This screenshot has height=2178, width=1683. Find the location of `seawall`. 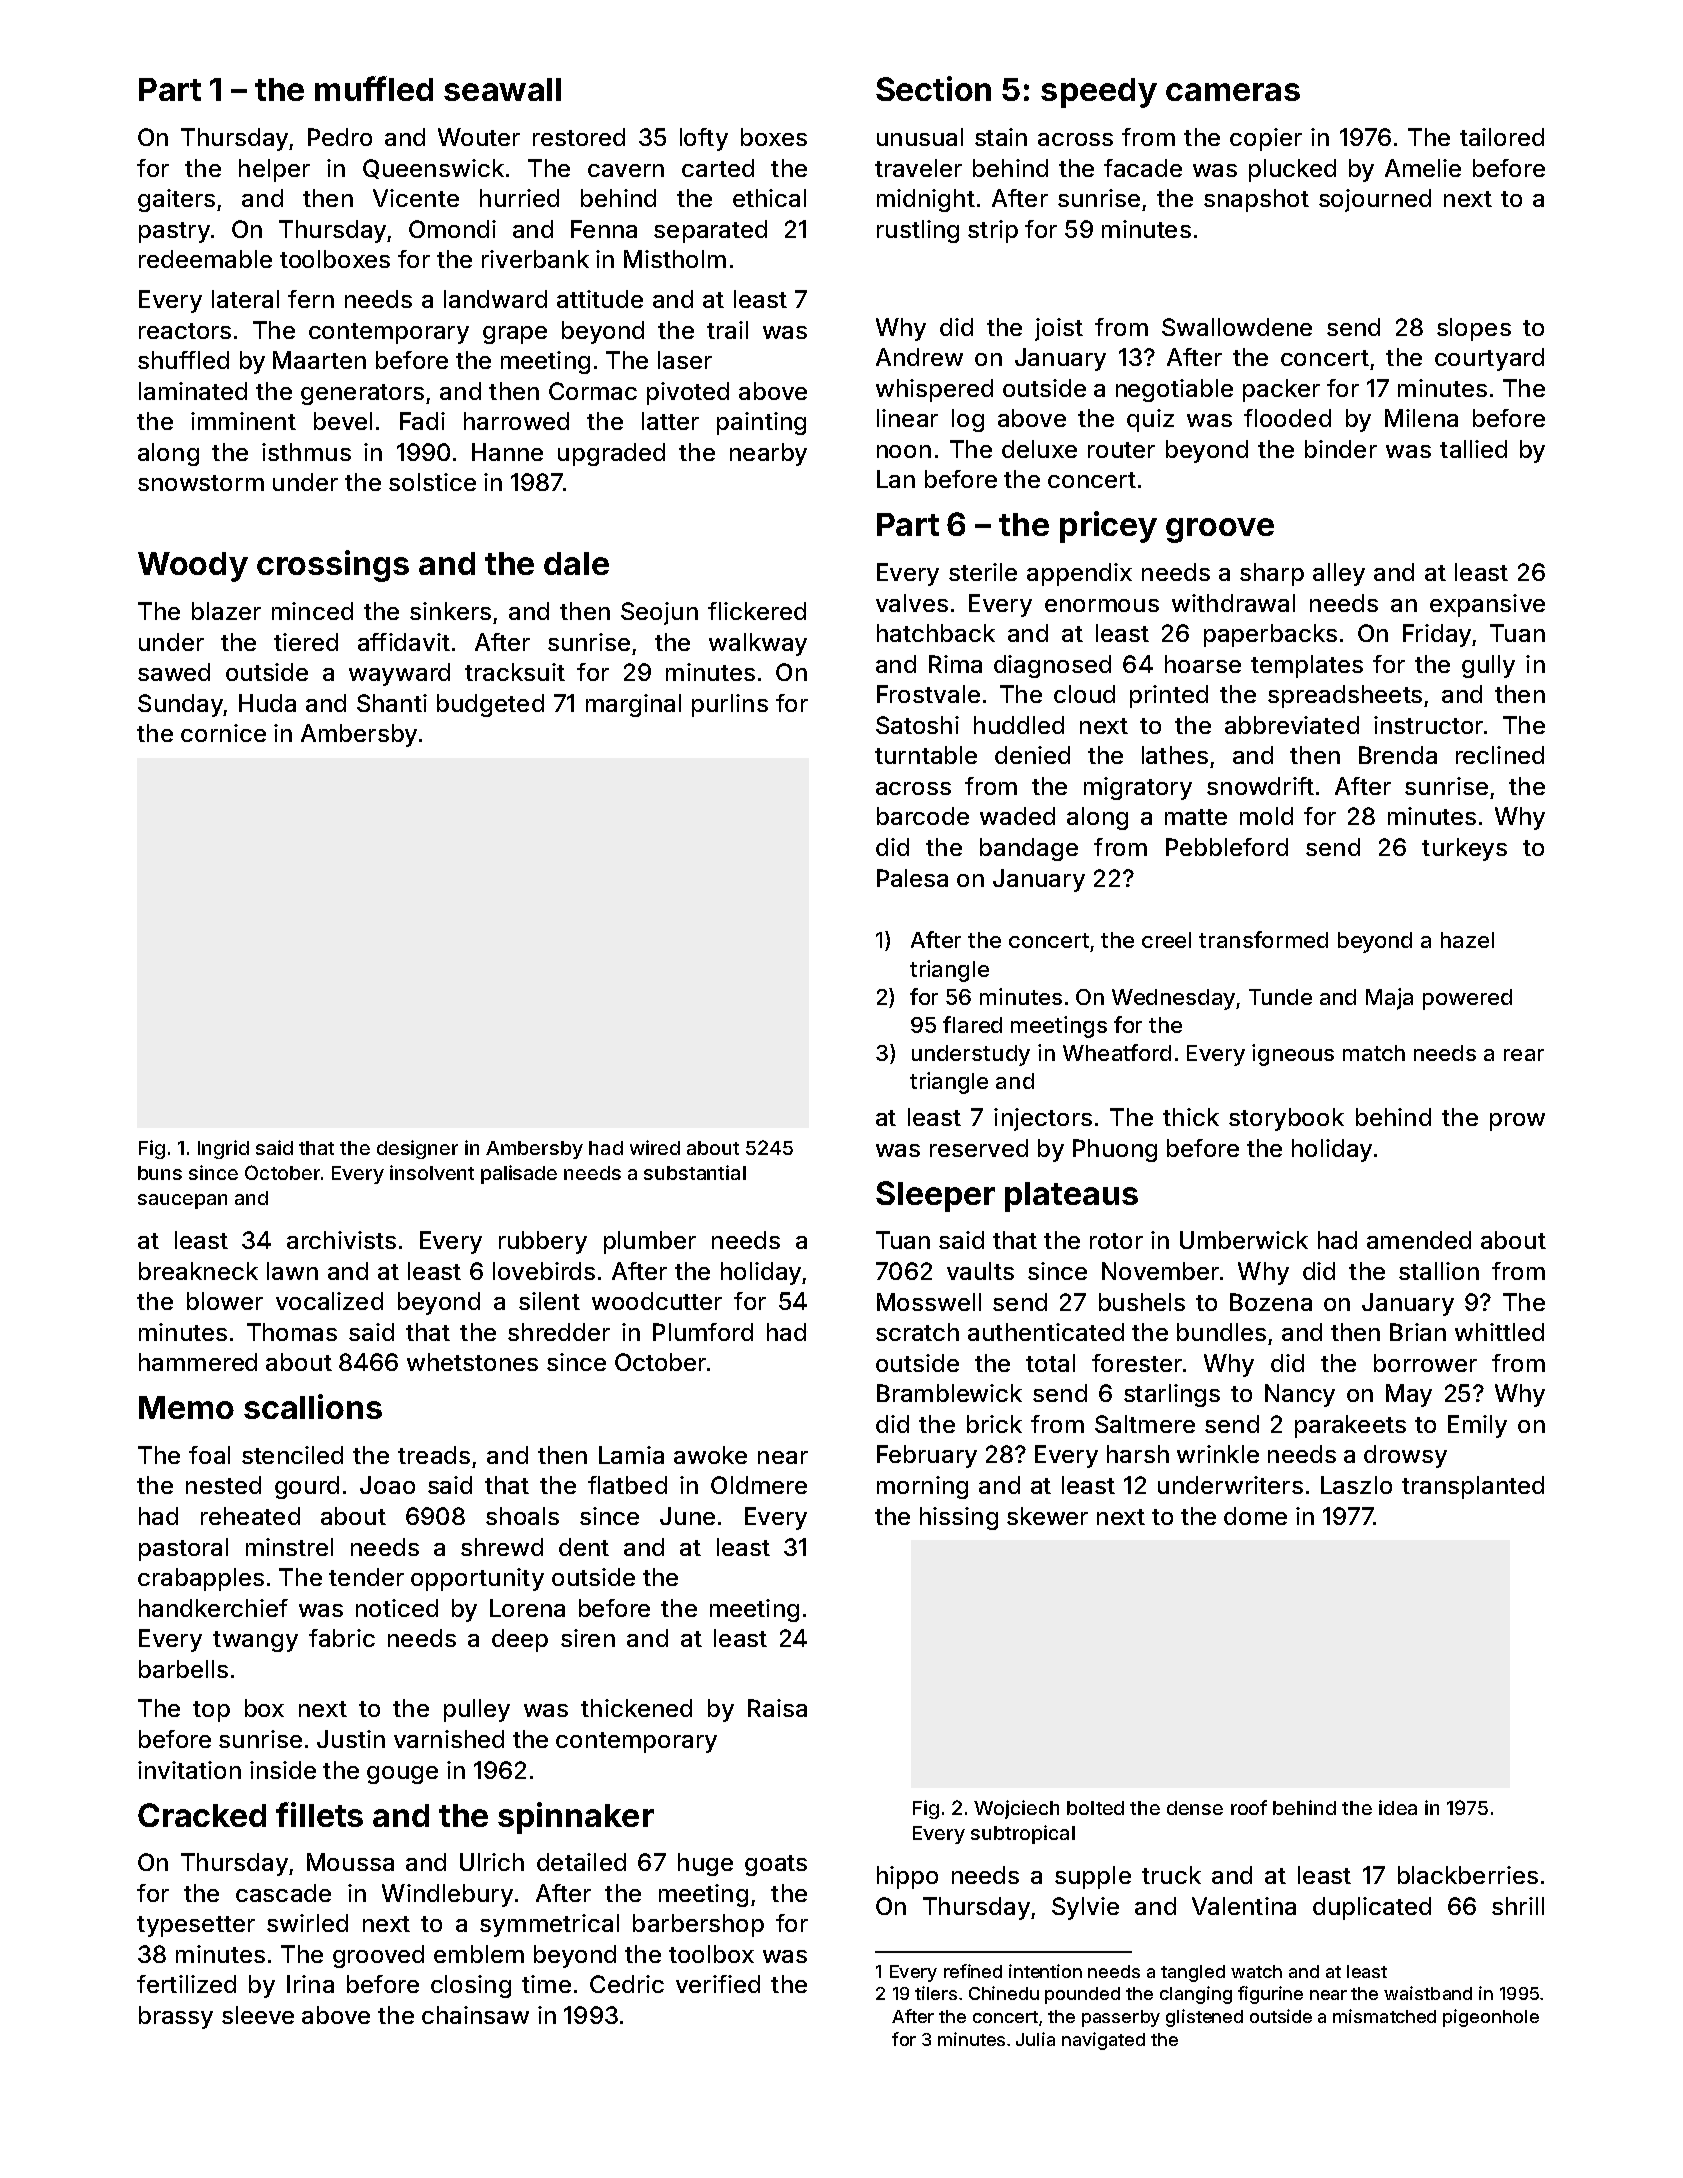

seawall is located at coordinates (502, 89).
